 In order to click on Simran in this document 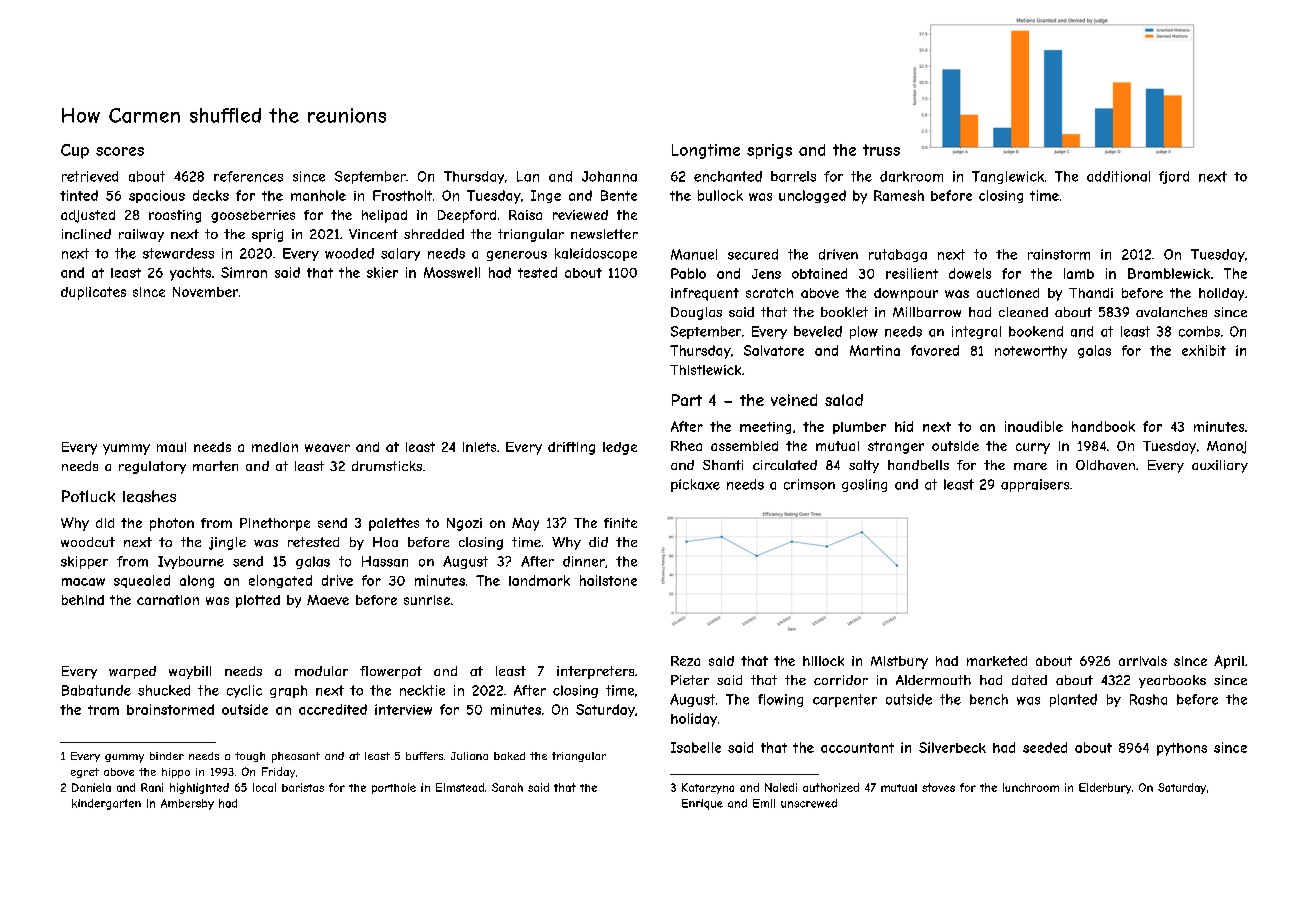, I will do `click(244, 272)`.
